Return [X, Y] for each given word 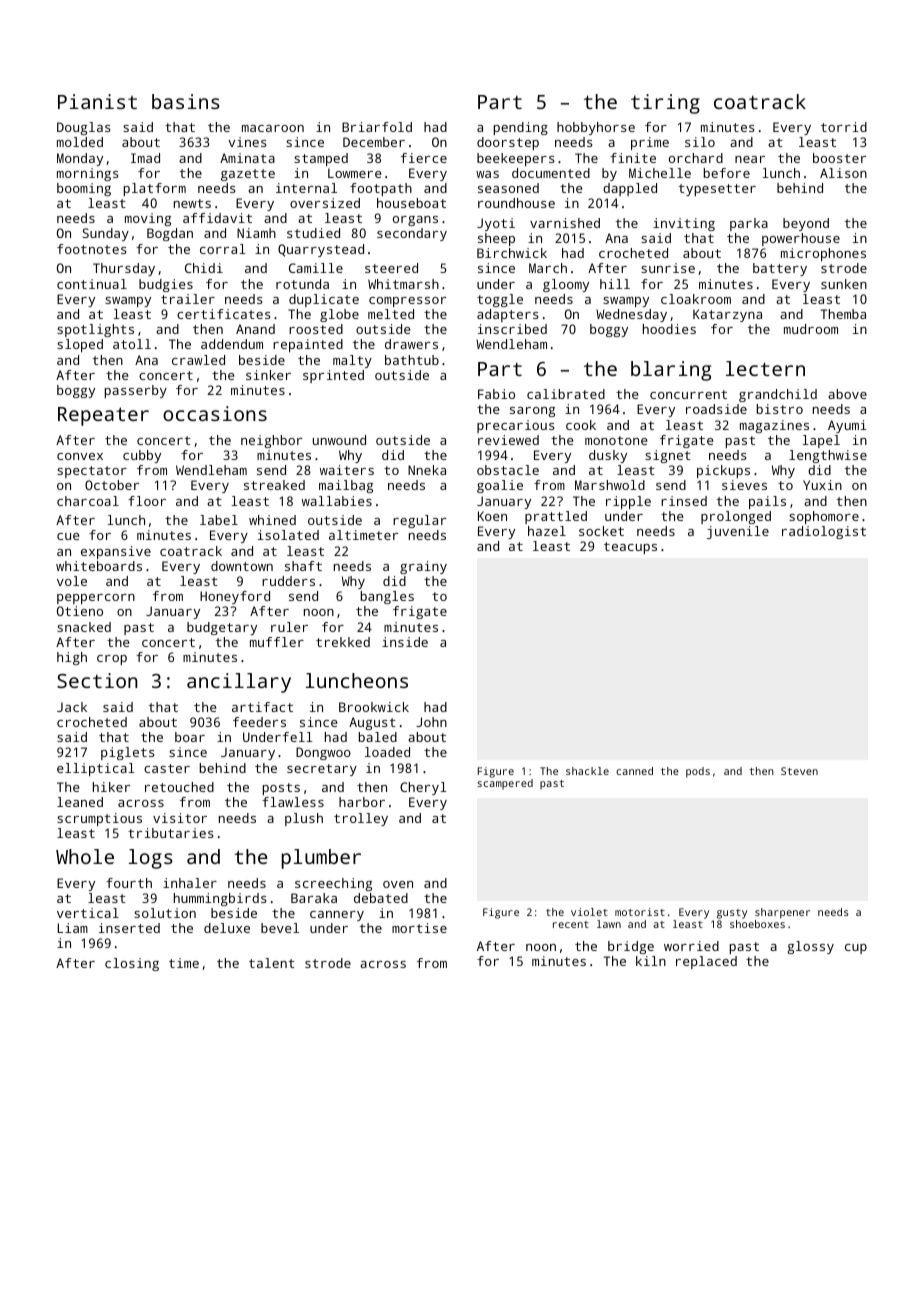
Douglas [84, 128]
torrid [844, 127]
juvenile [738, 532]
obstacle [508, 470]
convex [80, 456]
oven [398, 884]
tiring [665, 104]
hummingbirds [220, 899]
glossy [810, 947]
